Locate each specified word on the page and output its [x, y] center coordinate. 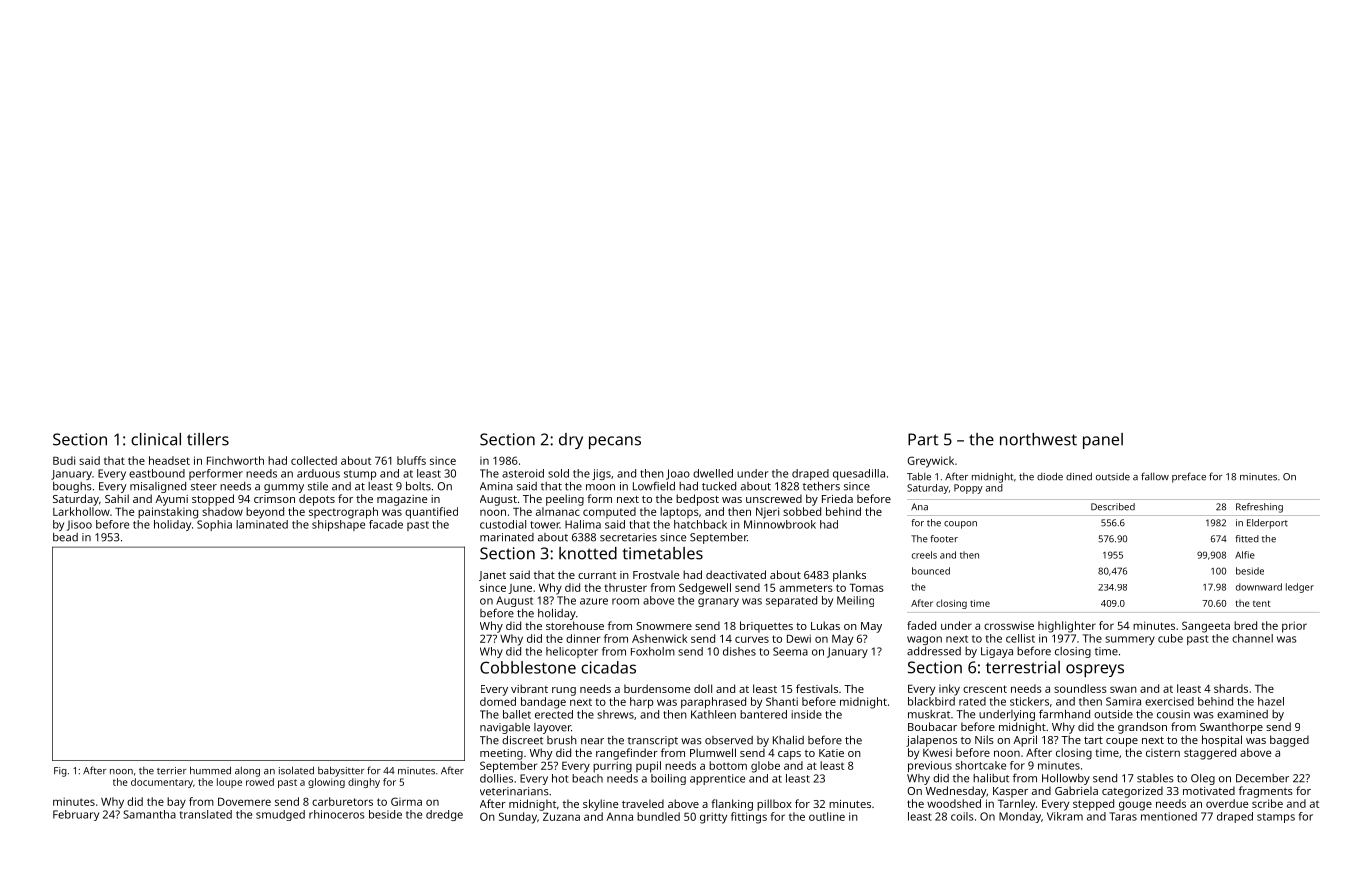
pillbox [774, 805]
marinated [507, 537]
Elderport [1267, 524]
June [520, 589]
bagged [1289, 741]
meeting [501, 754]
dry [571, 441]
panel [1103, 441]
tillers [208, 439]
